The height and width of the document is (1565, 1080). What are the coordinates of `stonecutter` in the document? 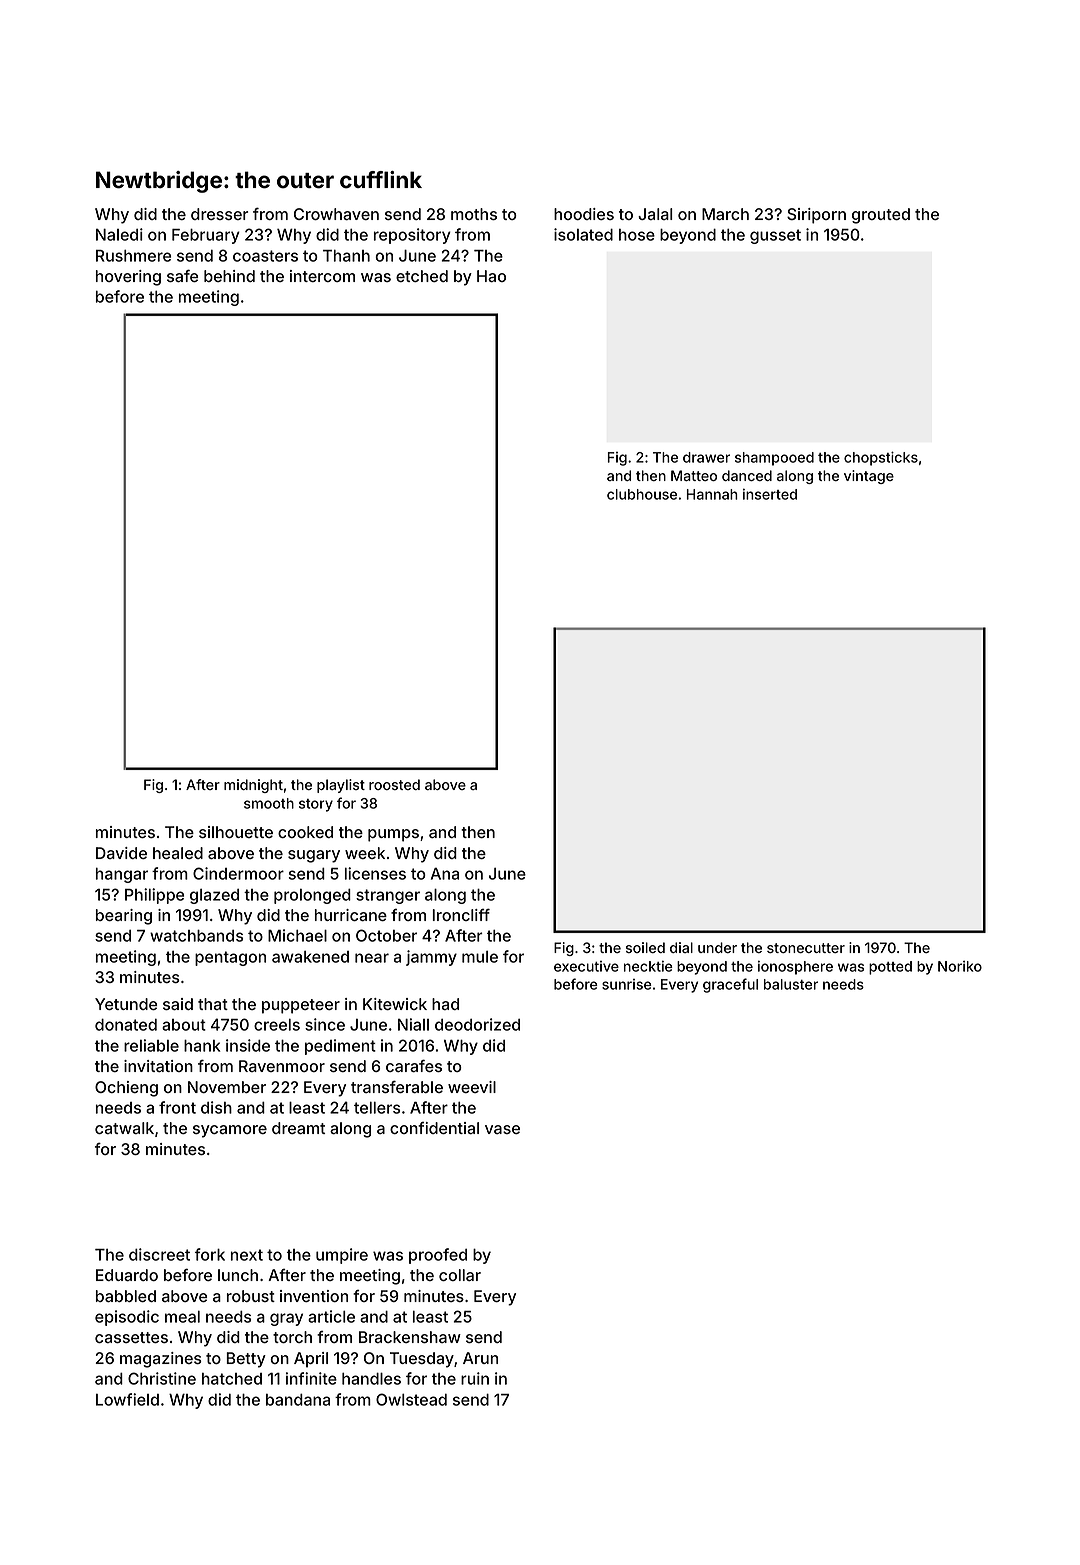 It's located at (806, 948).
